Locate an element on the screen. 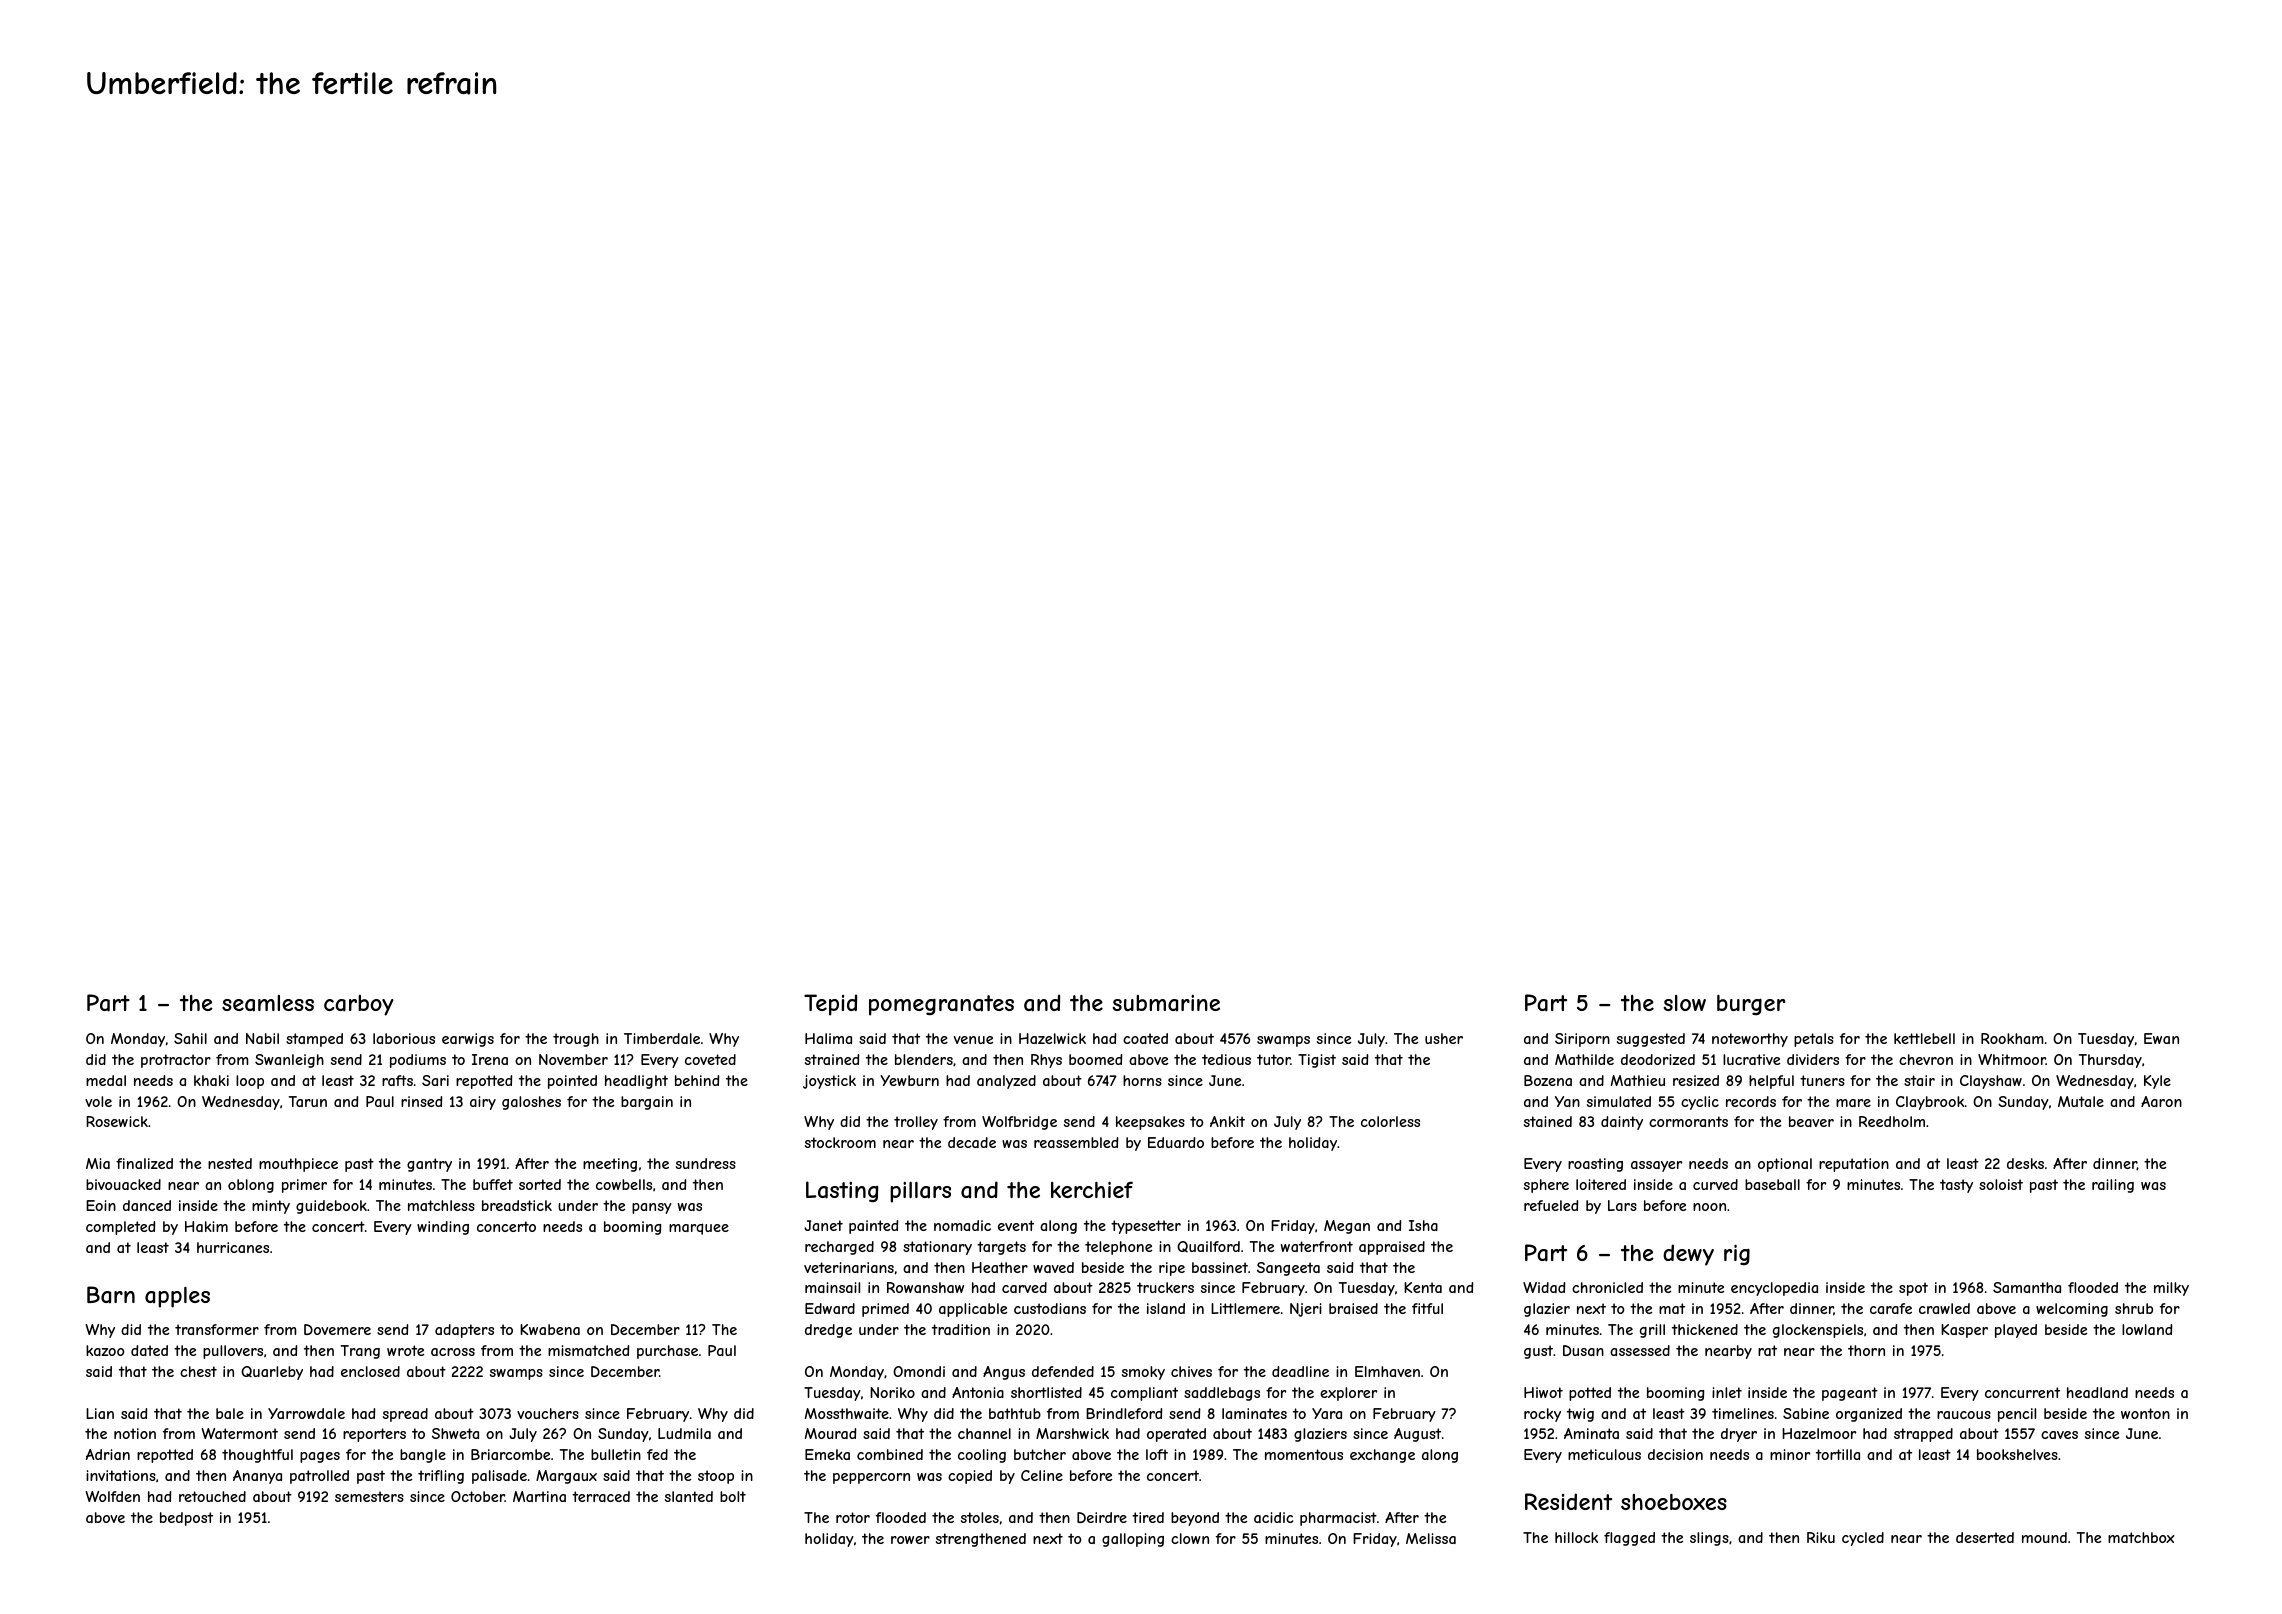 The height and width of the screenshot is (1614, 2282). Ankit is located at coordinates (1227, 1121).
